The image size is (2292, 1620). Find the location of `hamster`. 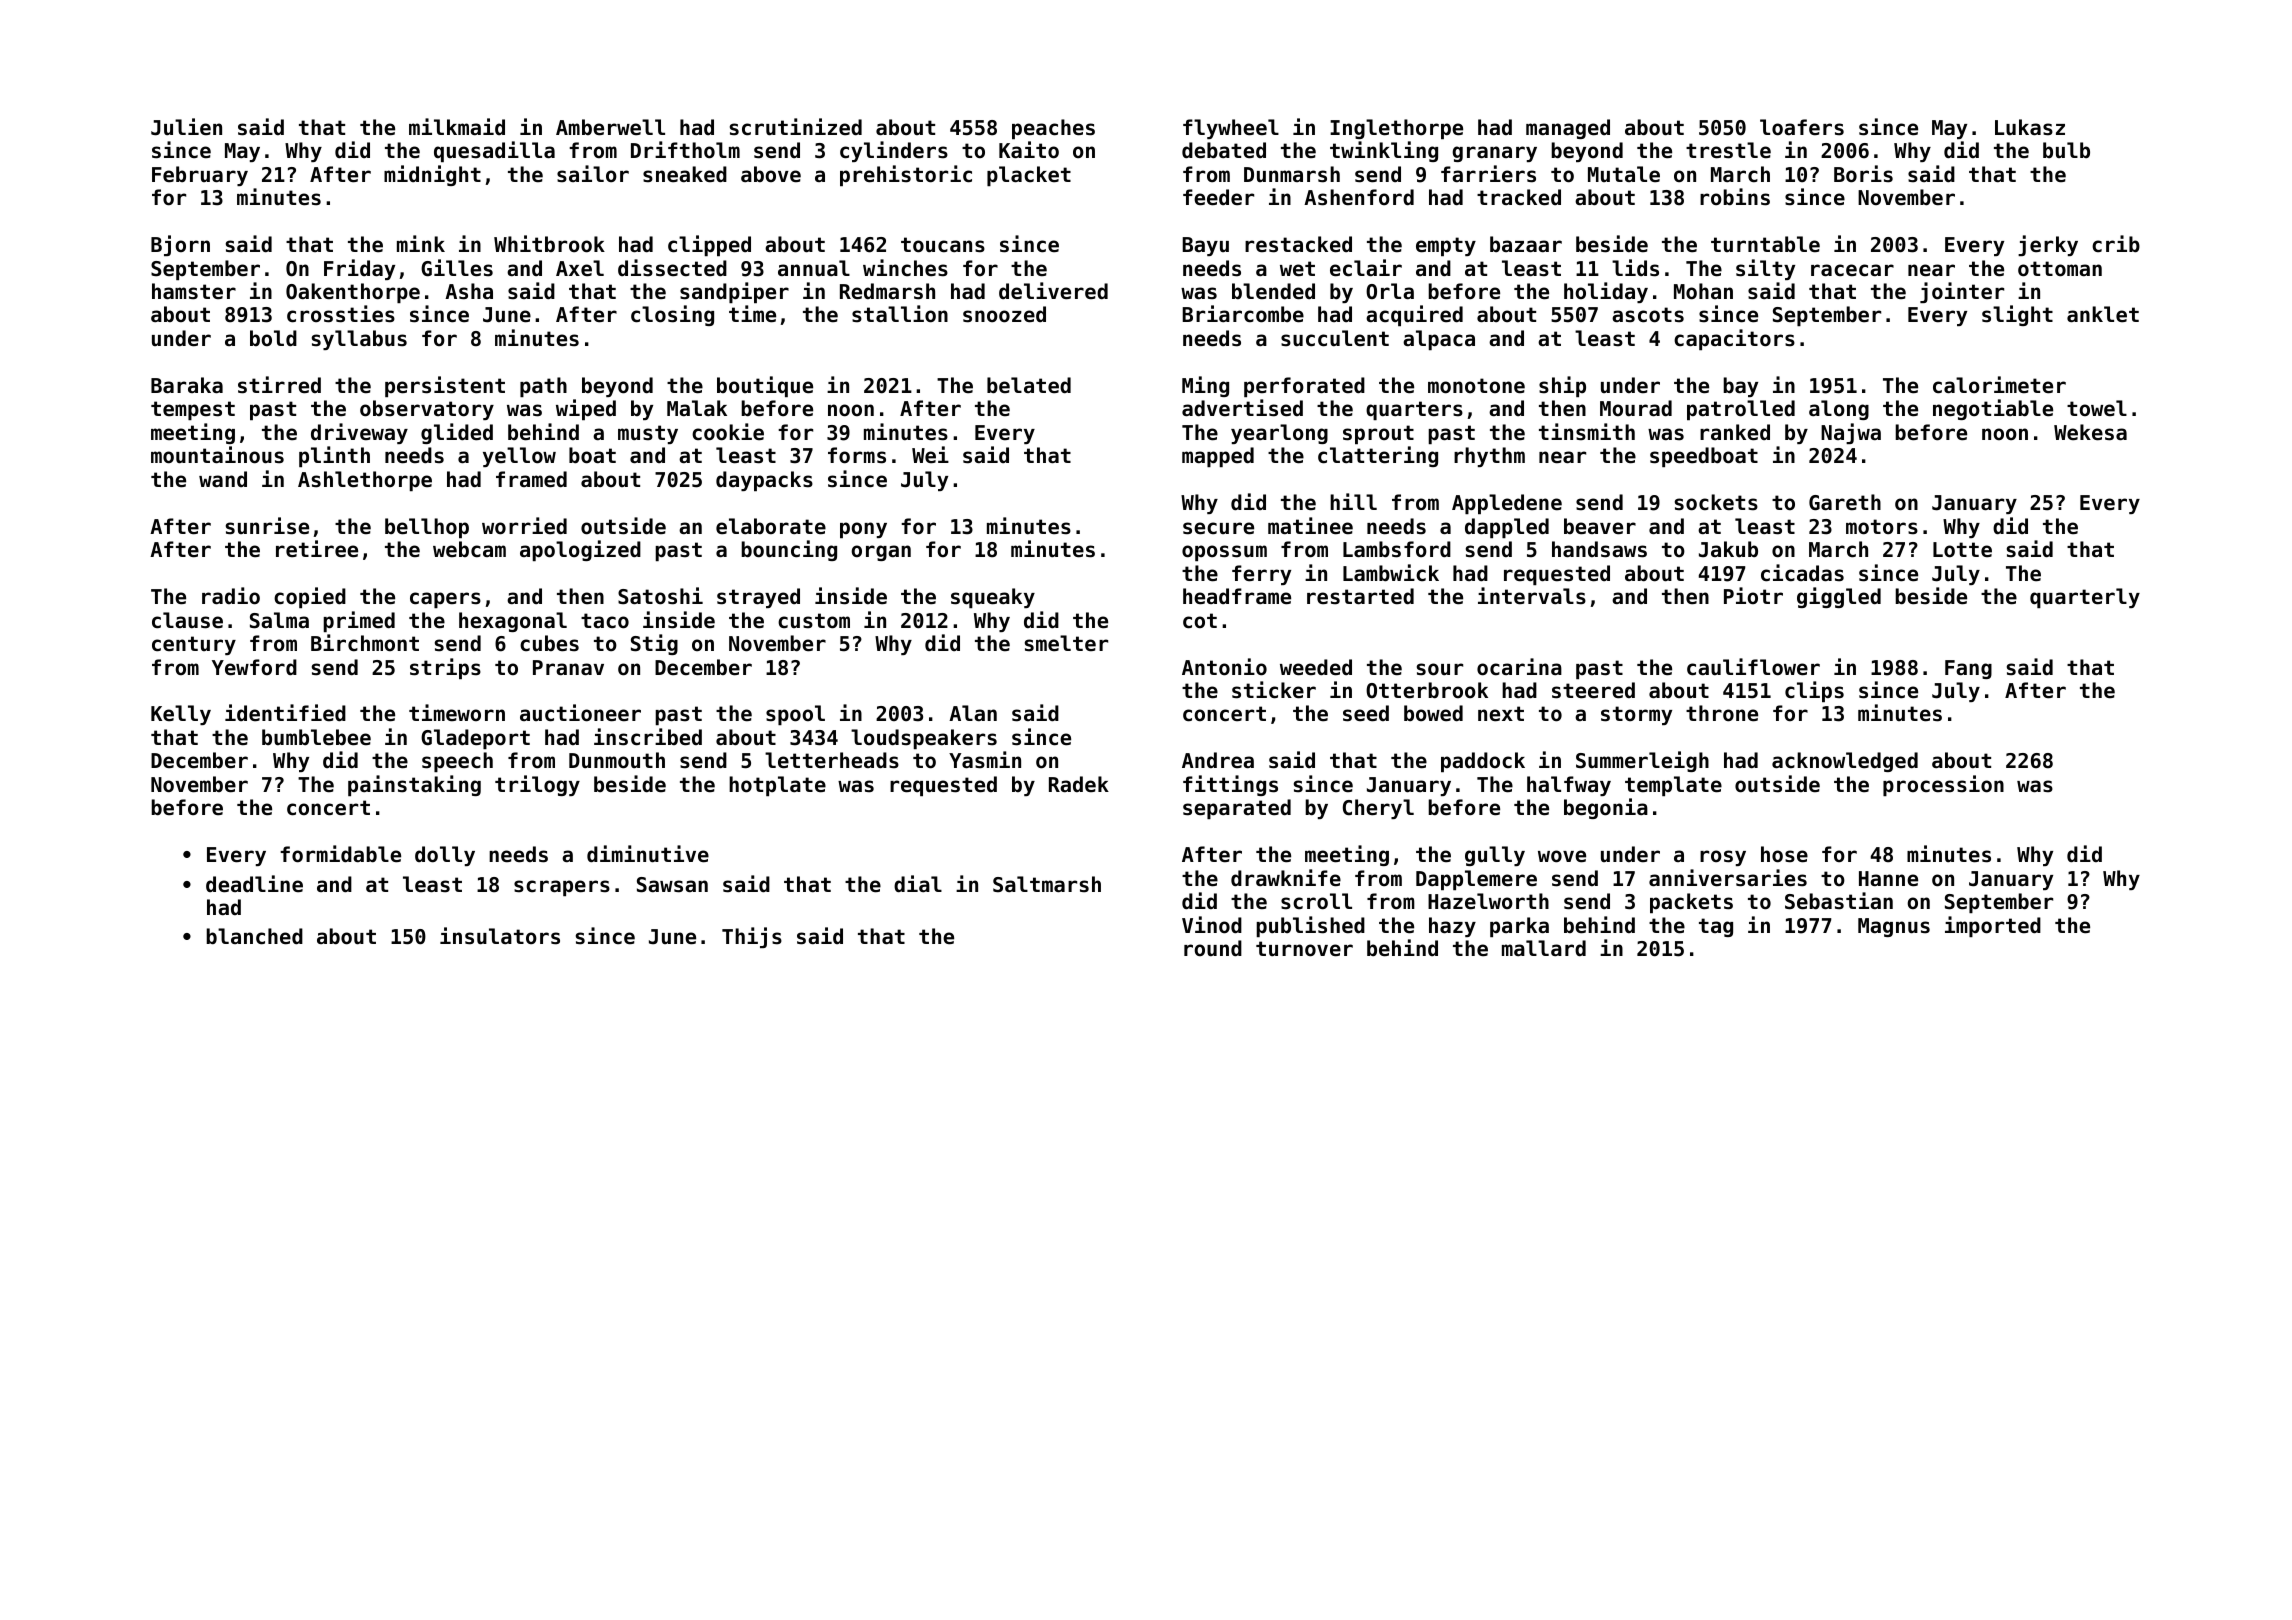

hamster is located at coordinates (194, 291).
